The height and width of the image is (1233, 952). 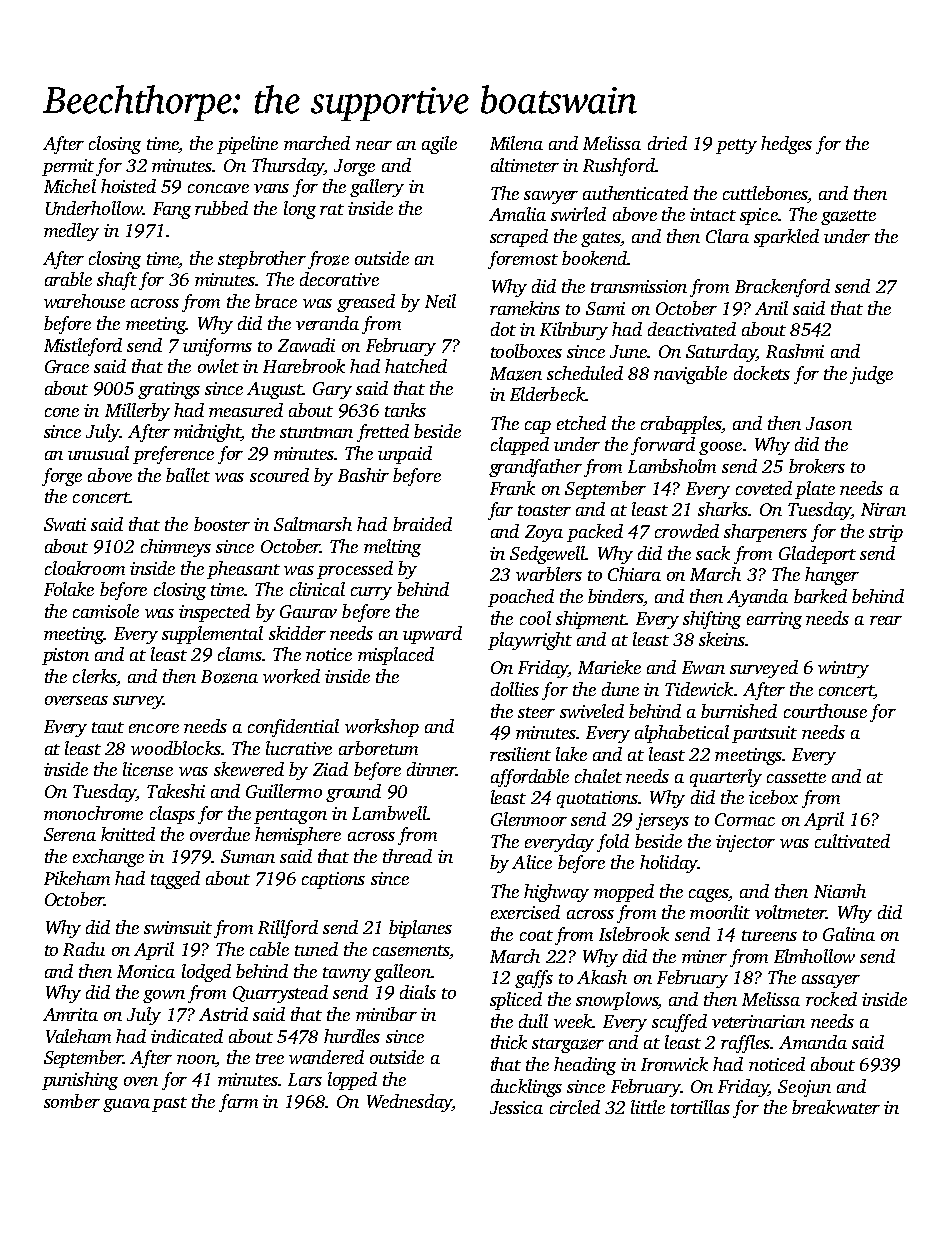 What do you see at coordinates (667, 143) in the image?
I see `dried` at bounding box center [667, 143].
